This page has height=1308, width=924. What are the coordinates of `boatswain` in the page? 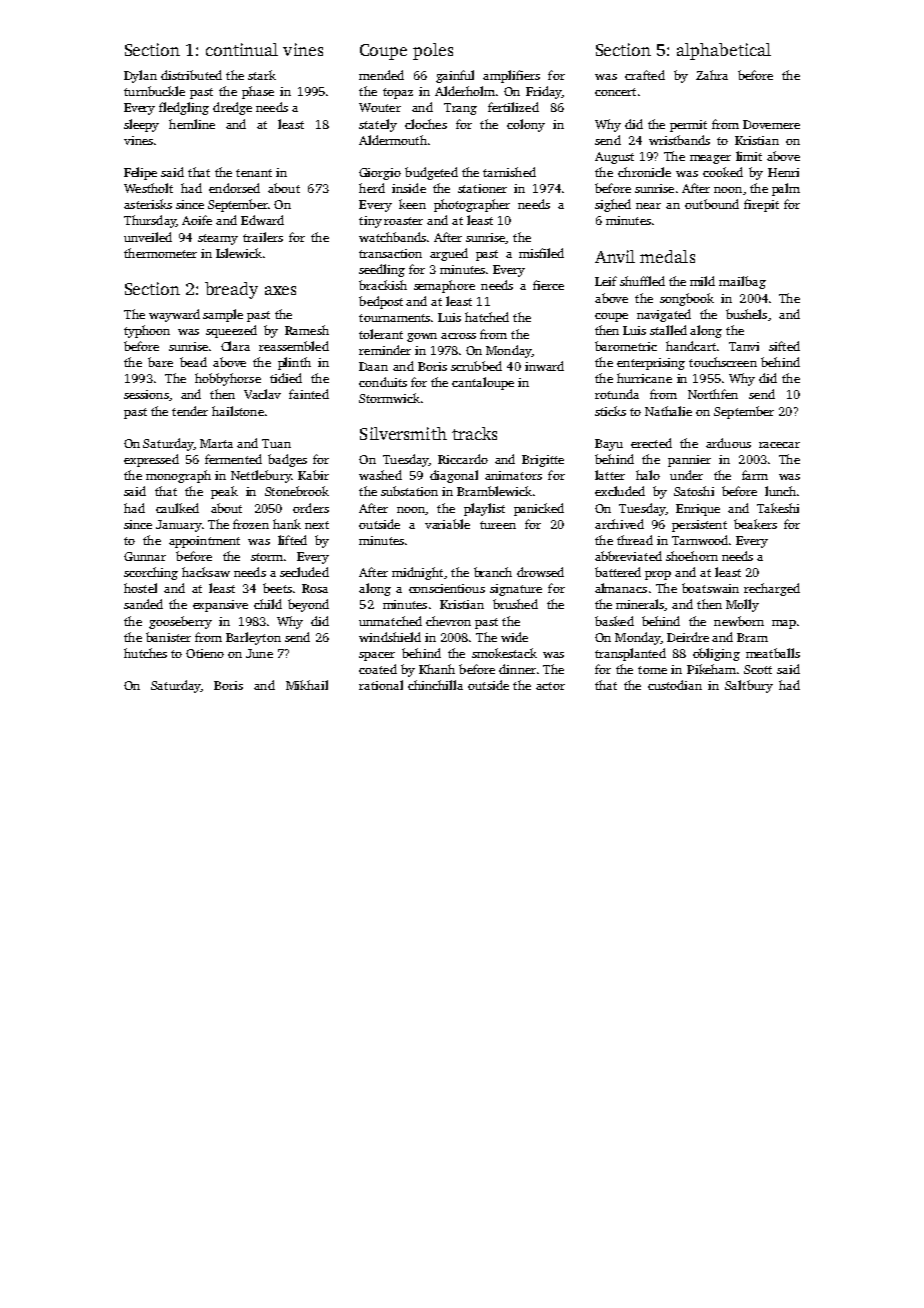 It's located at (710, 588).
